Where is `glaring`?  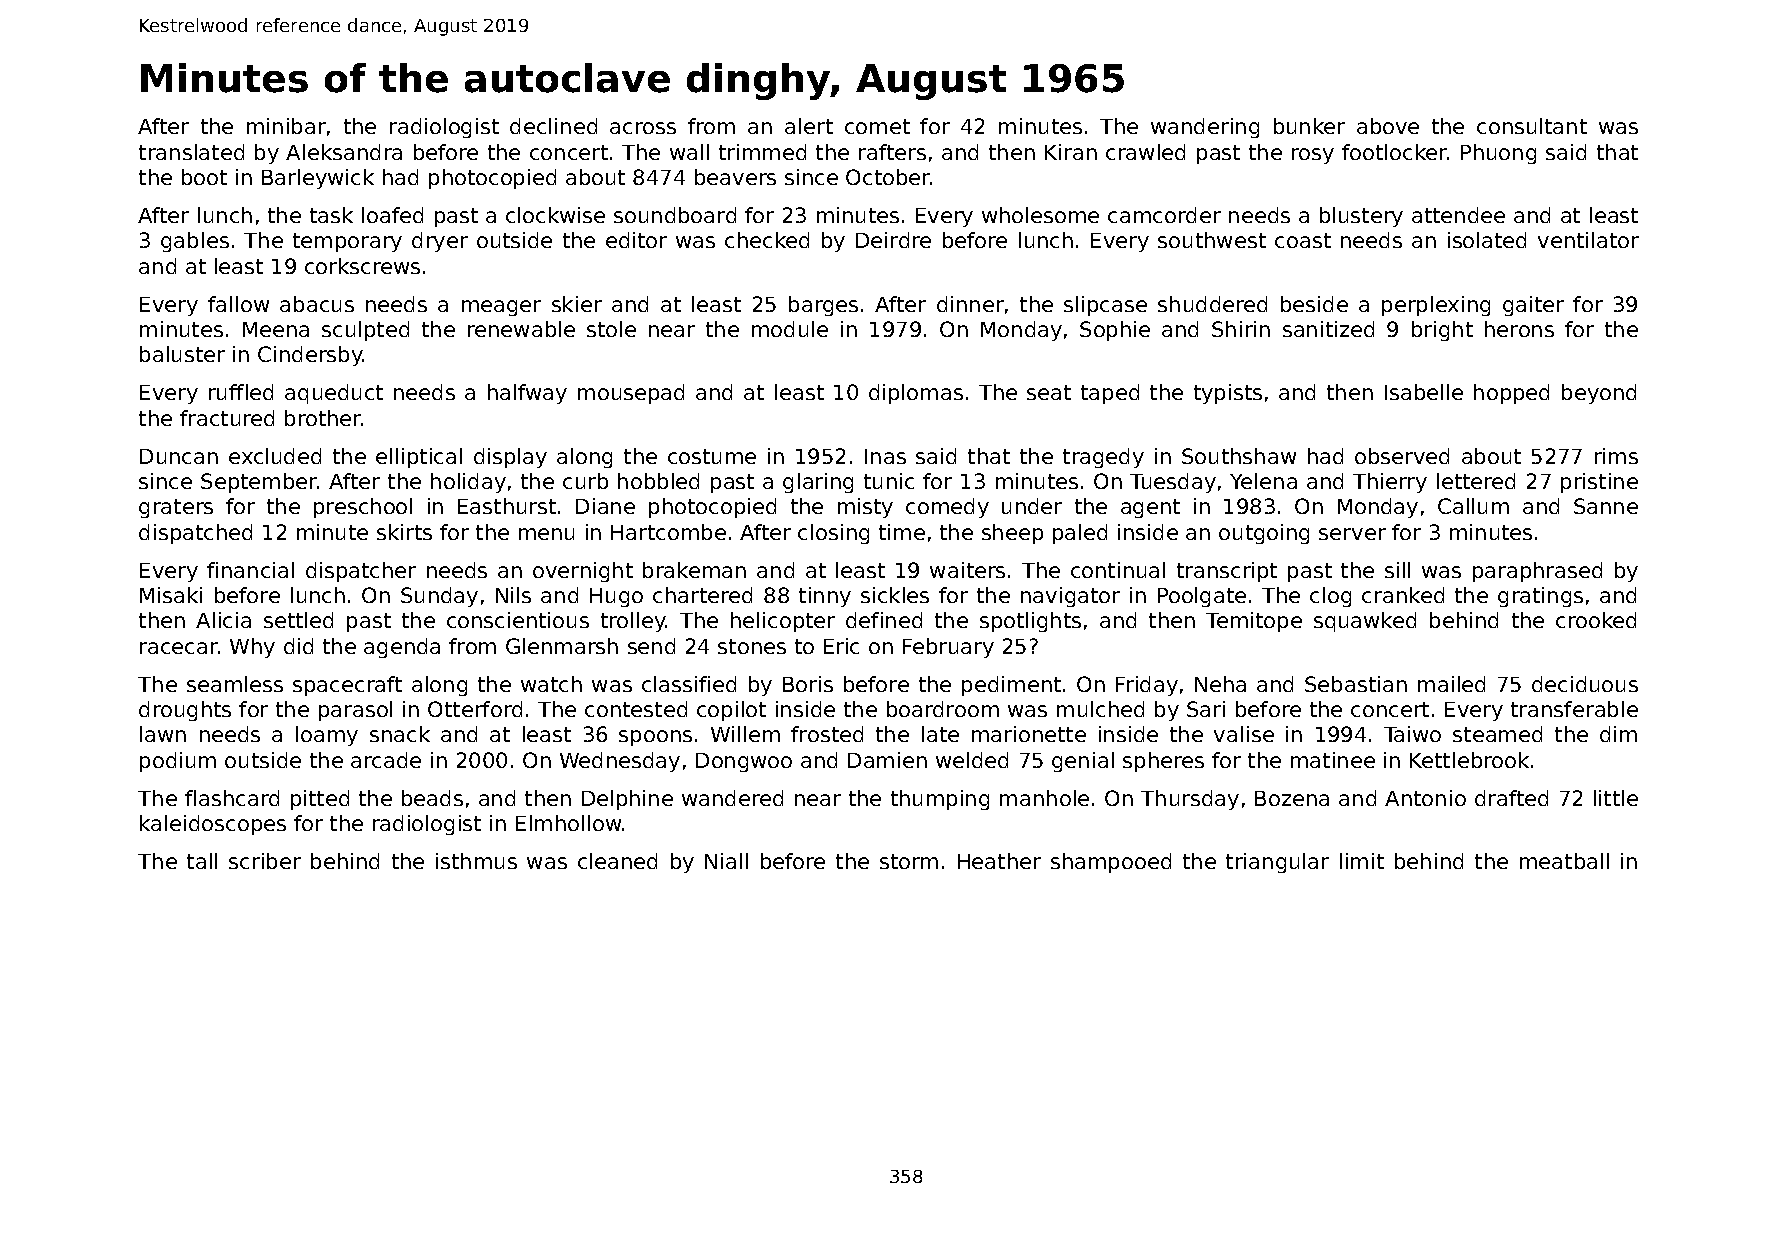 glaring is located at coordinates (818, 483).
